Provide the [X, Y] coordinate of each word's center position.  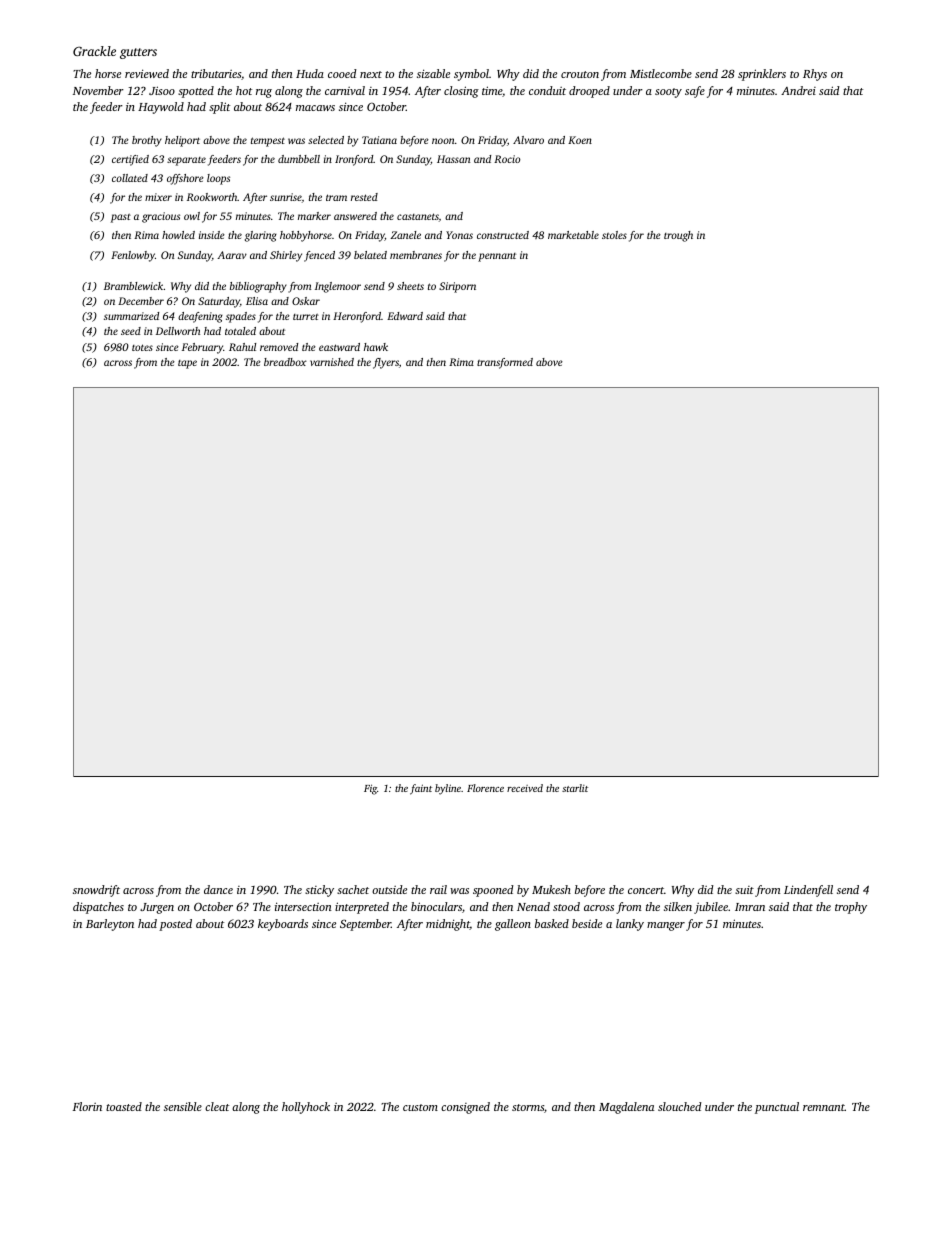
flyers [386, 363]
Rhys [815, 75]
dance [218, 889]
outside [389, 889]
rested [364, 197]
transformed [505, 363]
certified [130, 160]
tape [187, 364]
